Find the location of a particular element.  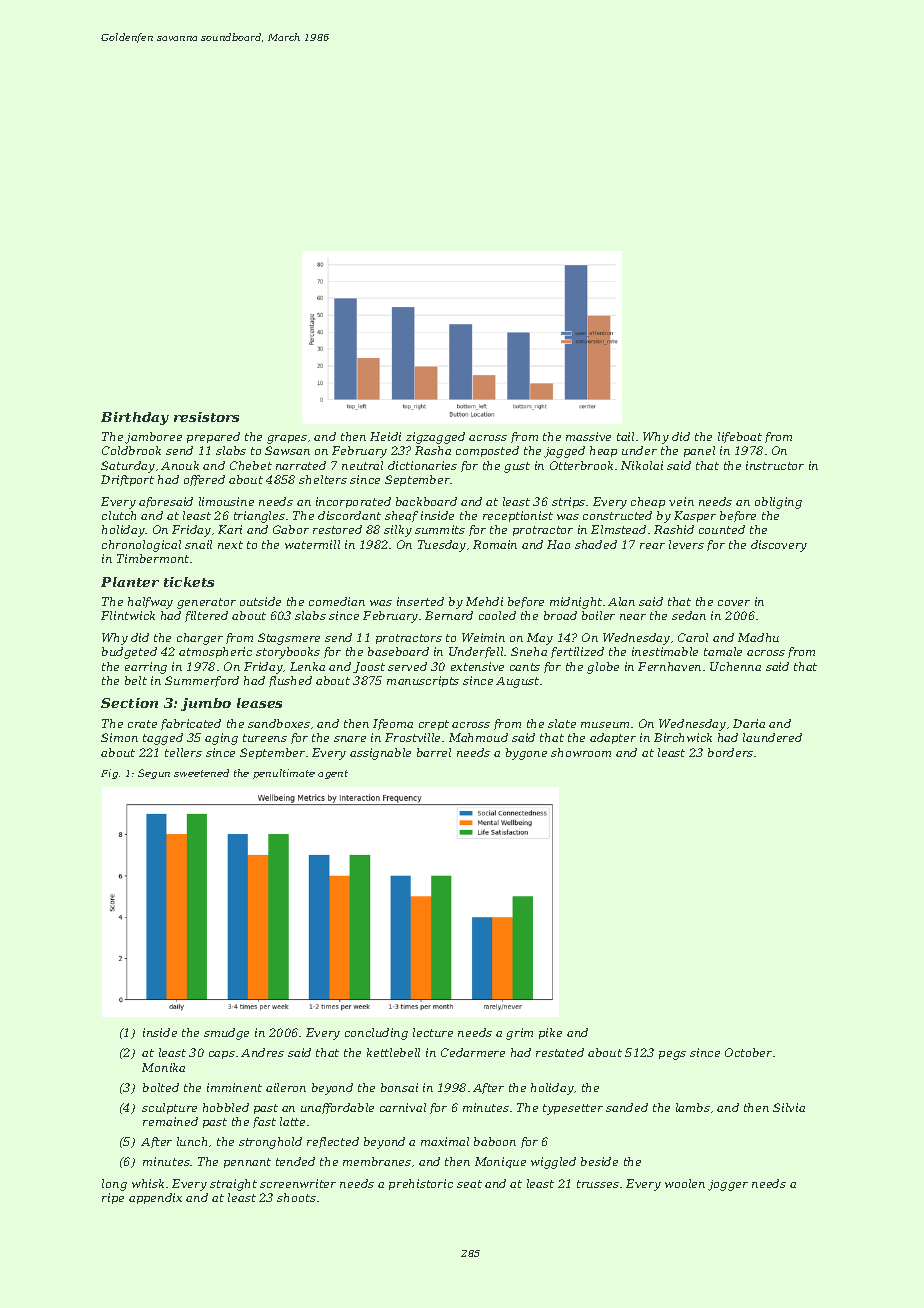

lecture is located at coordinates (433, 1032).
